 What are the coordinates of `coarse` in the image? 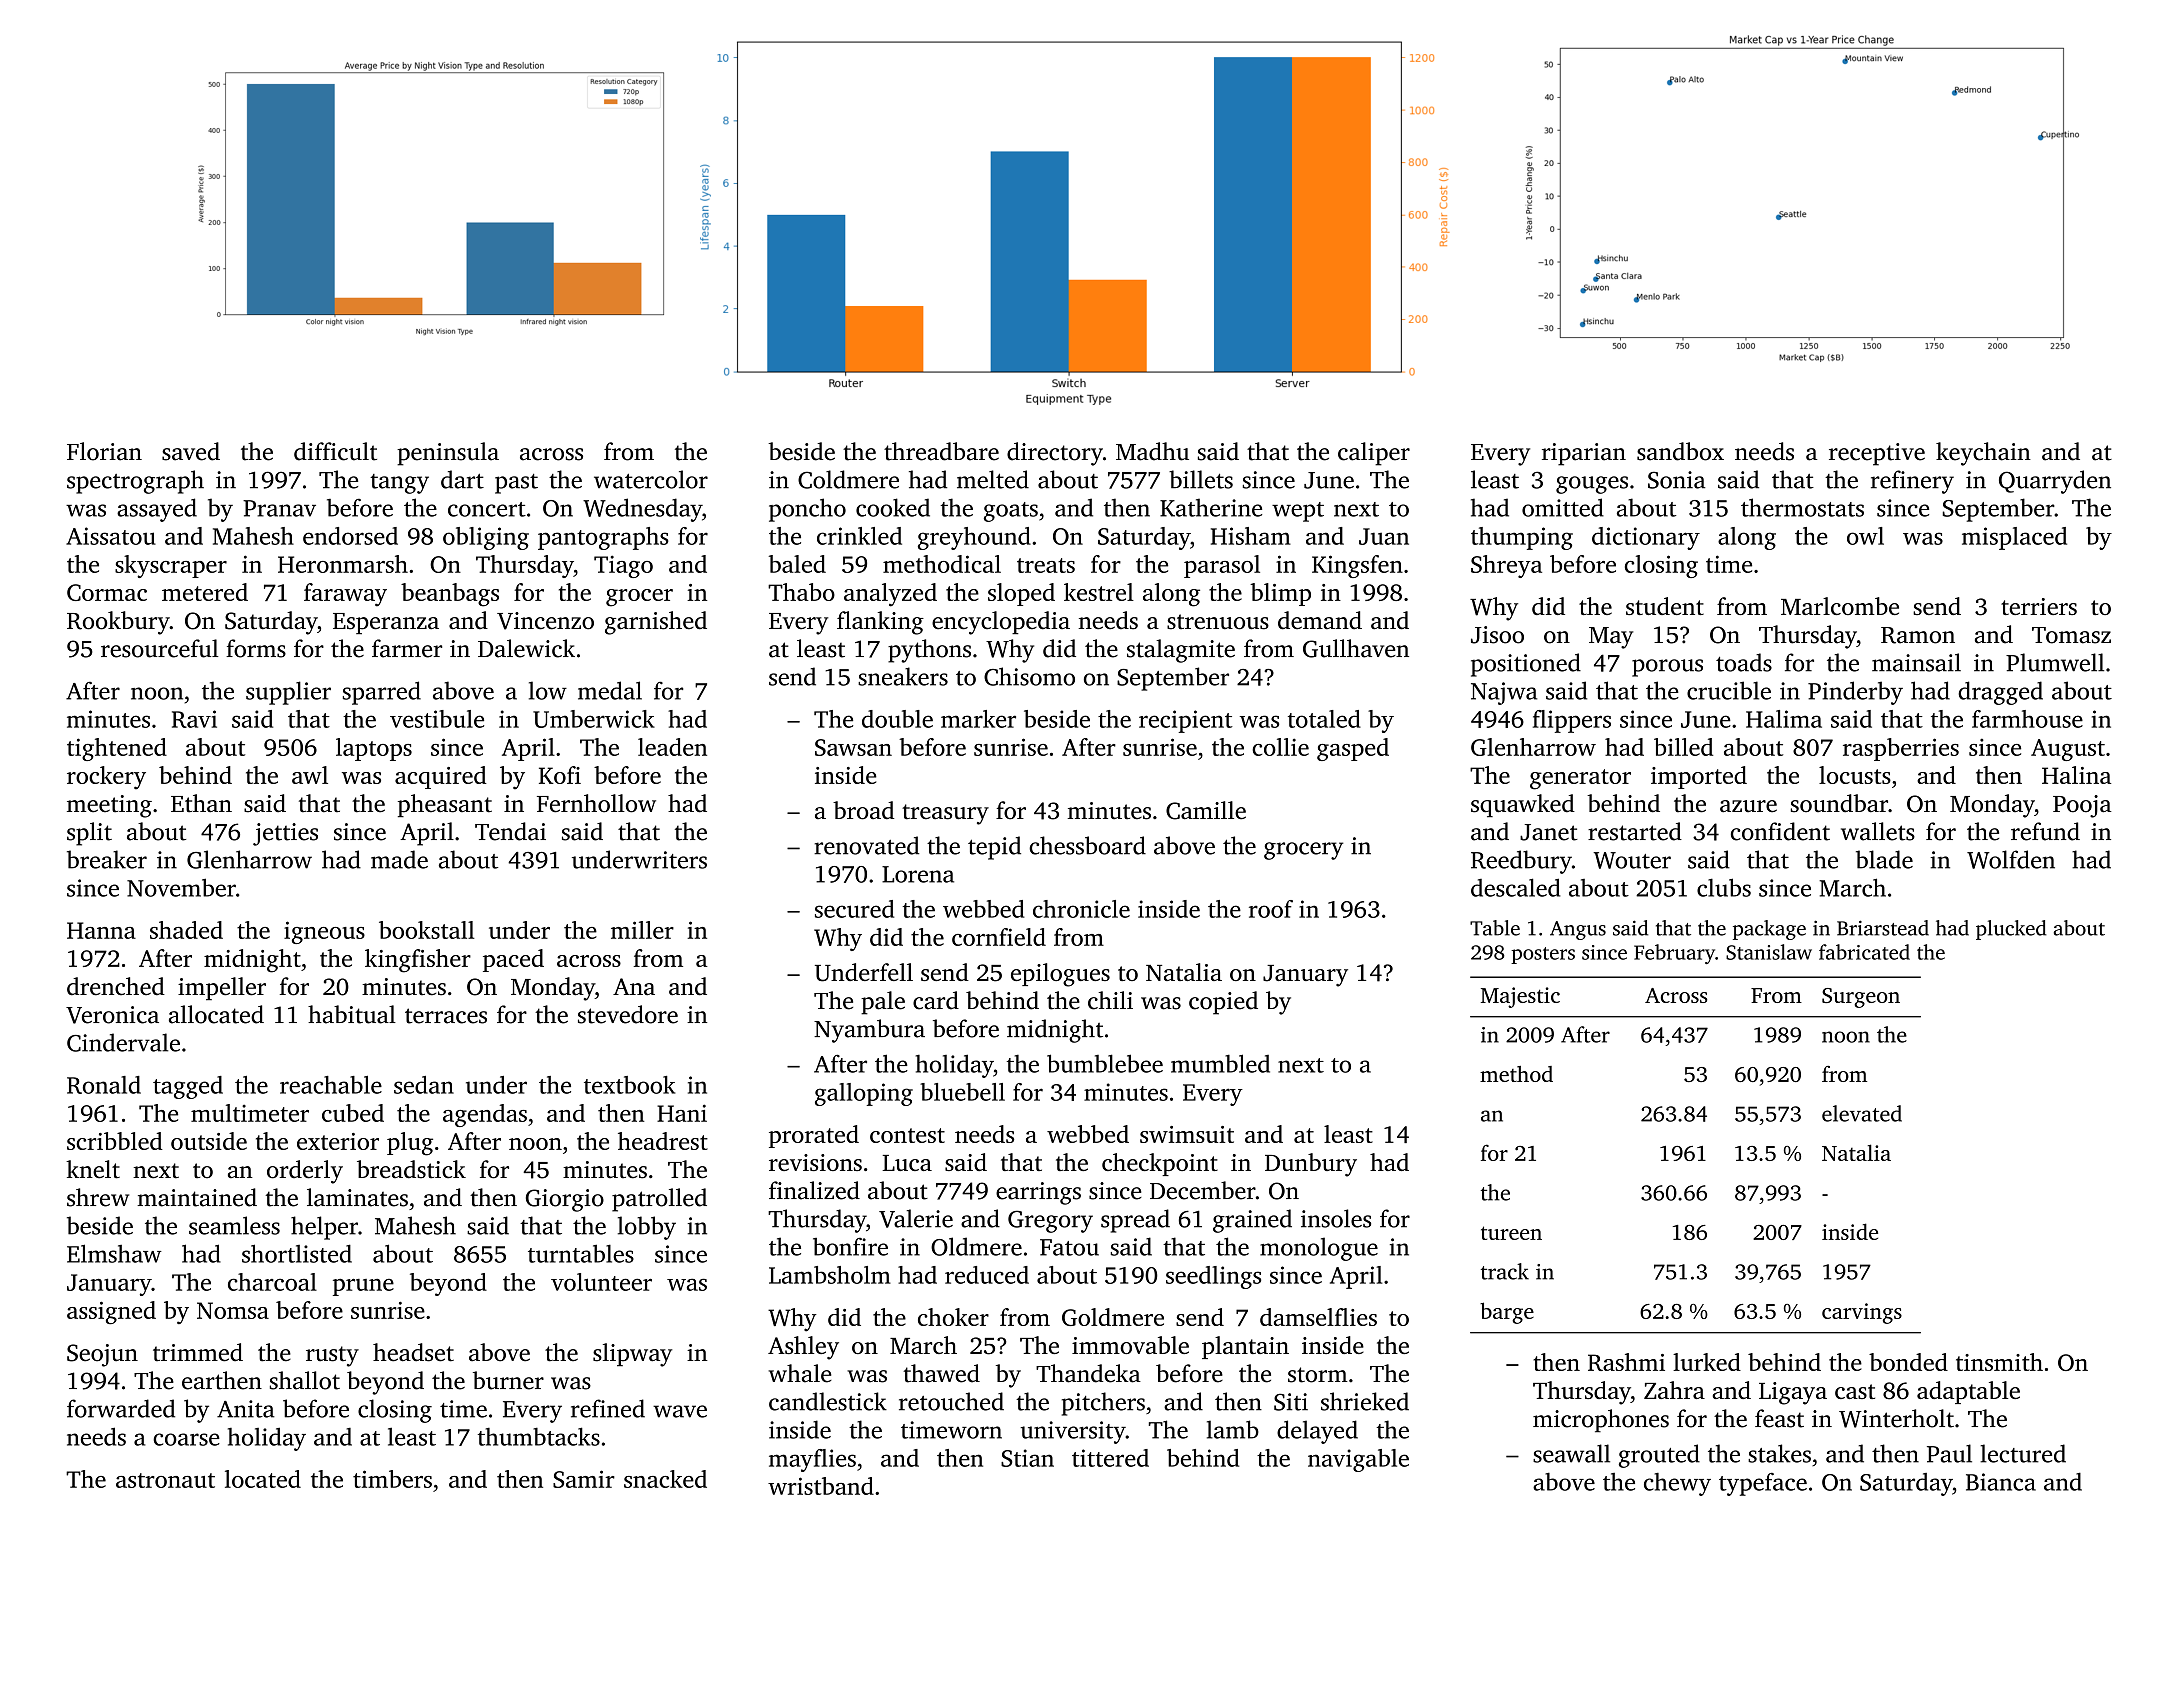 It's located at (186, 1439).
